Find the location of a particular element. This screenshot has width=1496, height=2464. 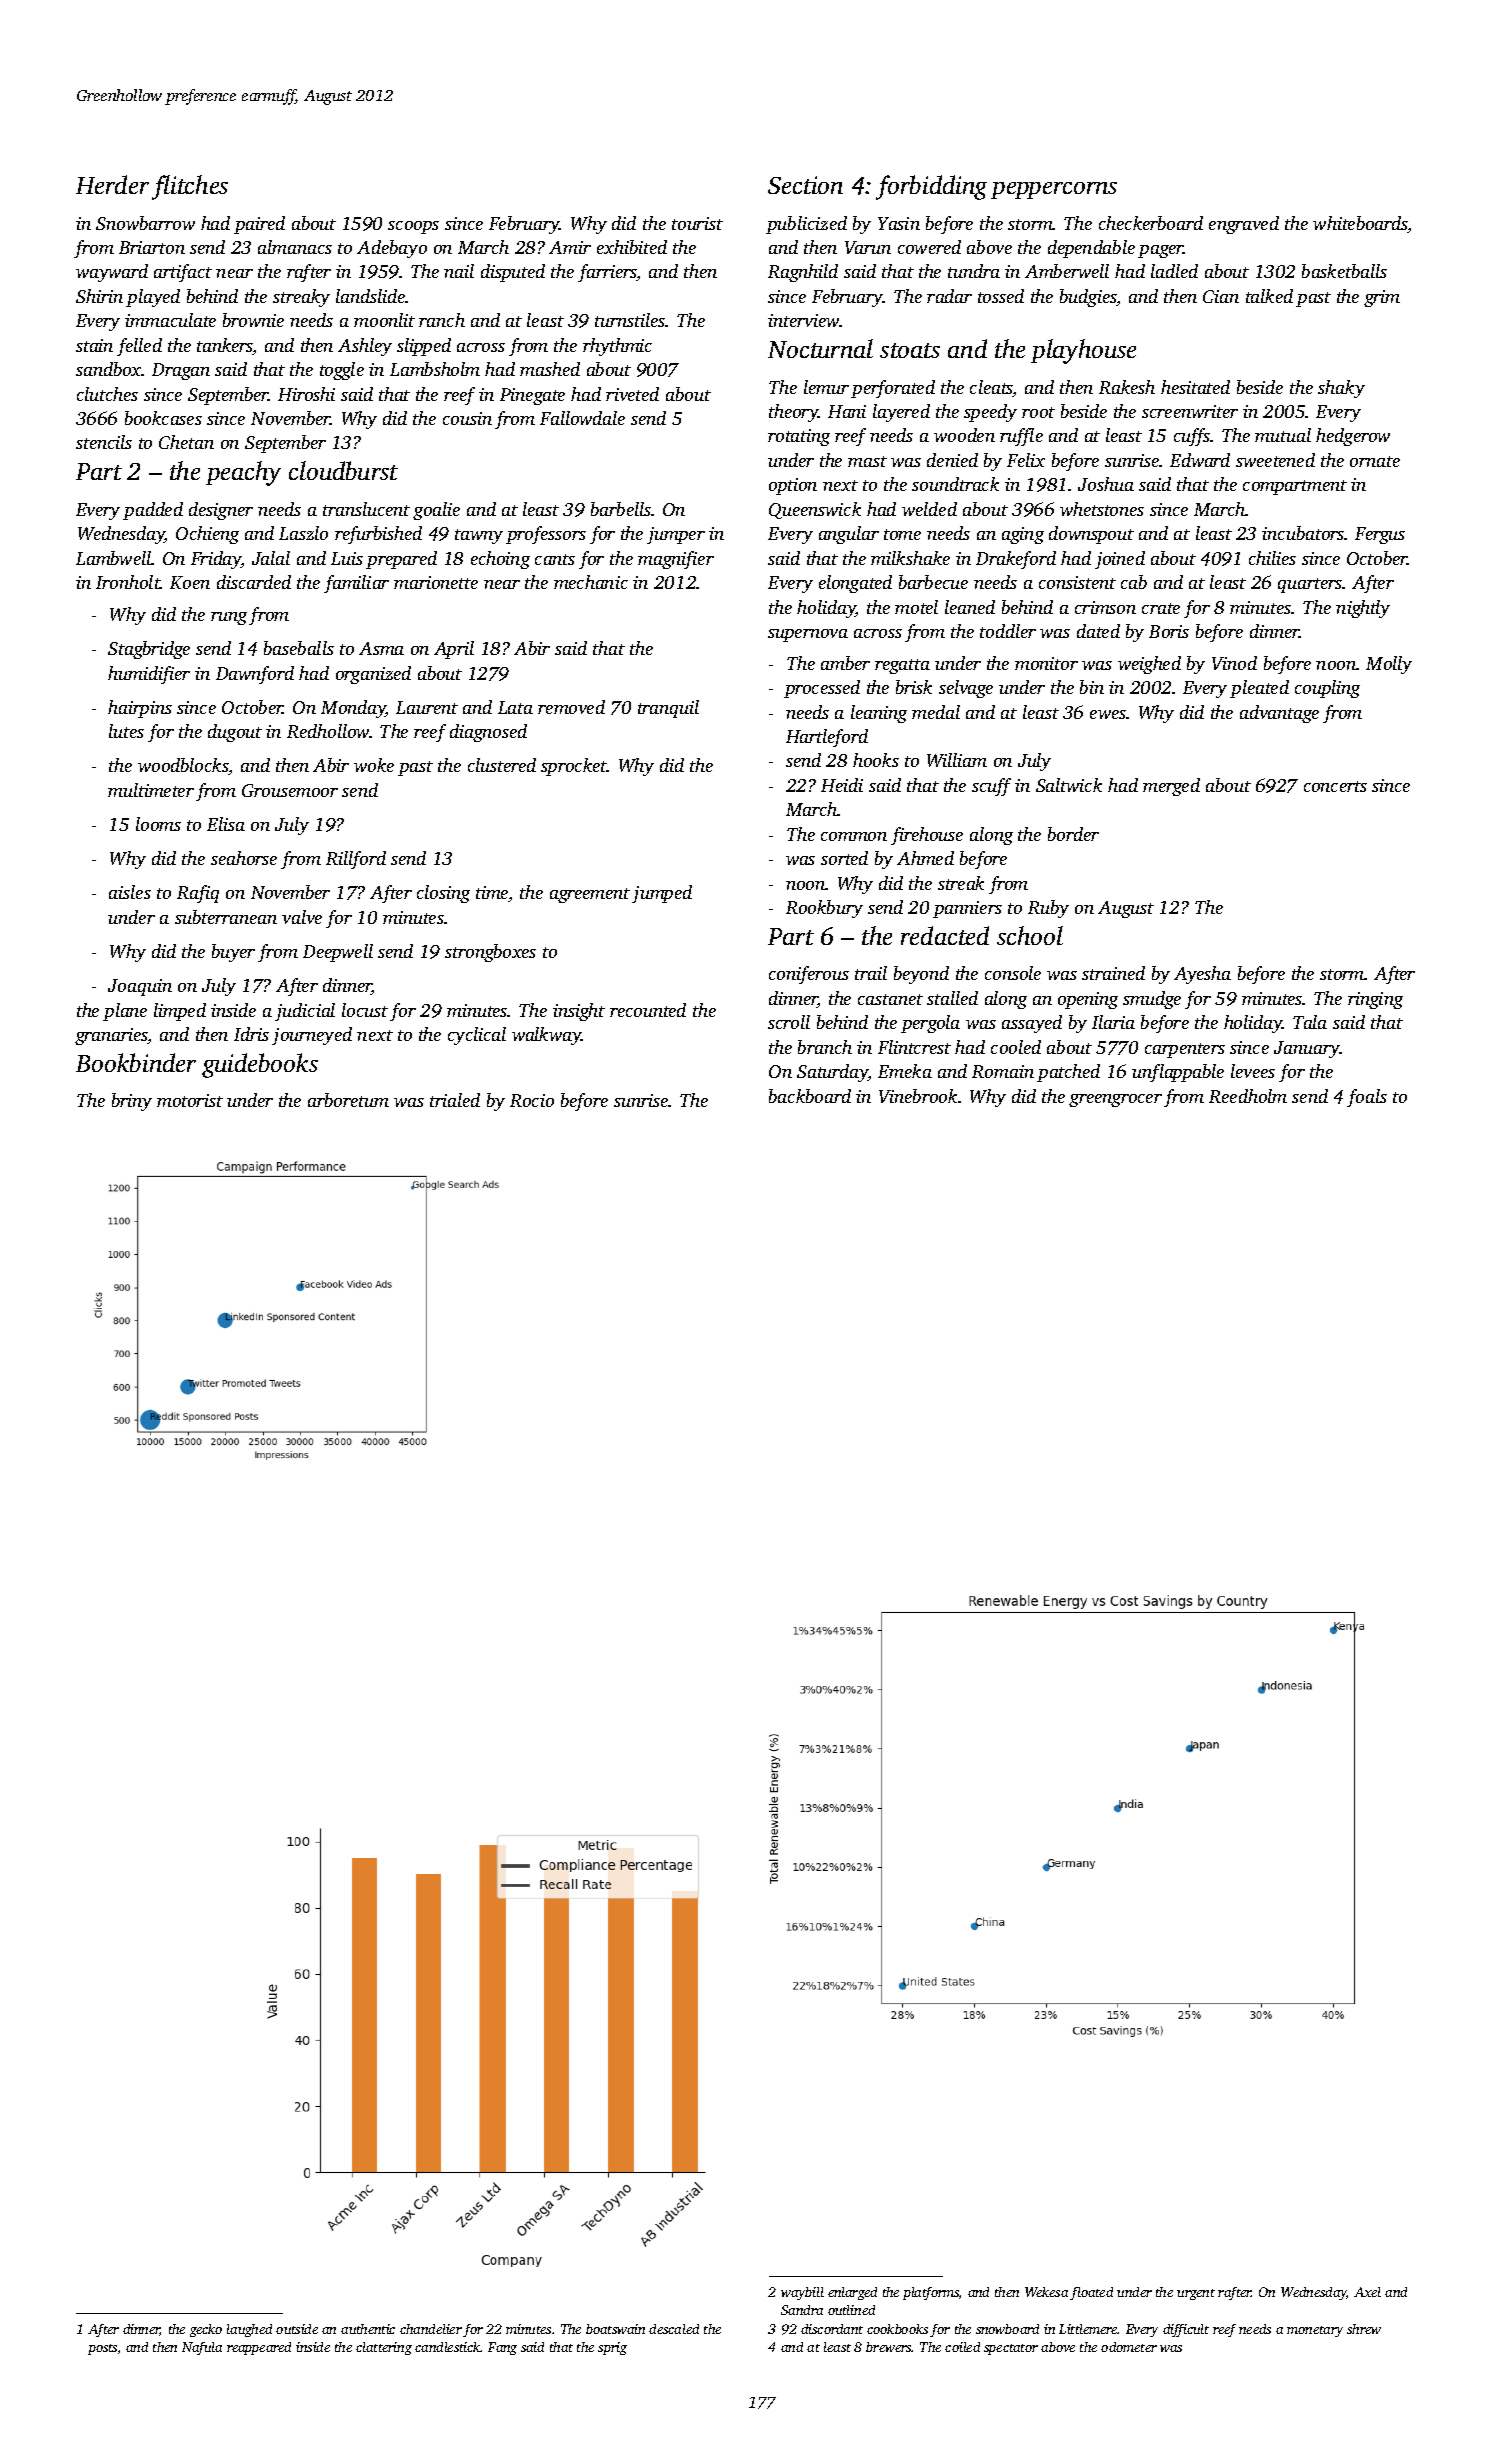

nightly is located at coordinates (1363, 609).
